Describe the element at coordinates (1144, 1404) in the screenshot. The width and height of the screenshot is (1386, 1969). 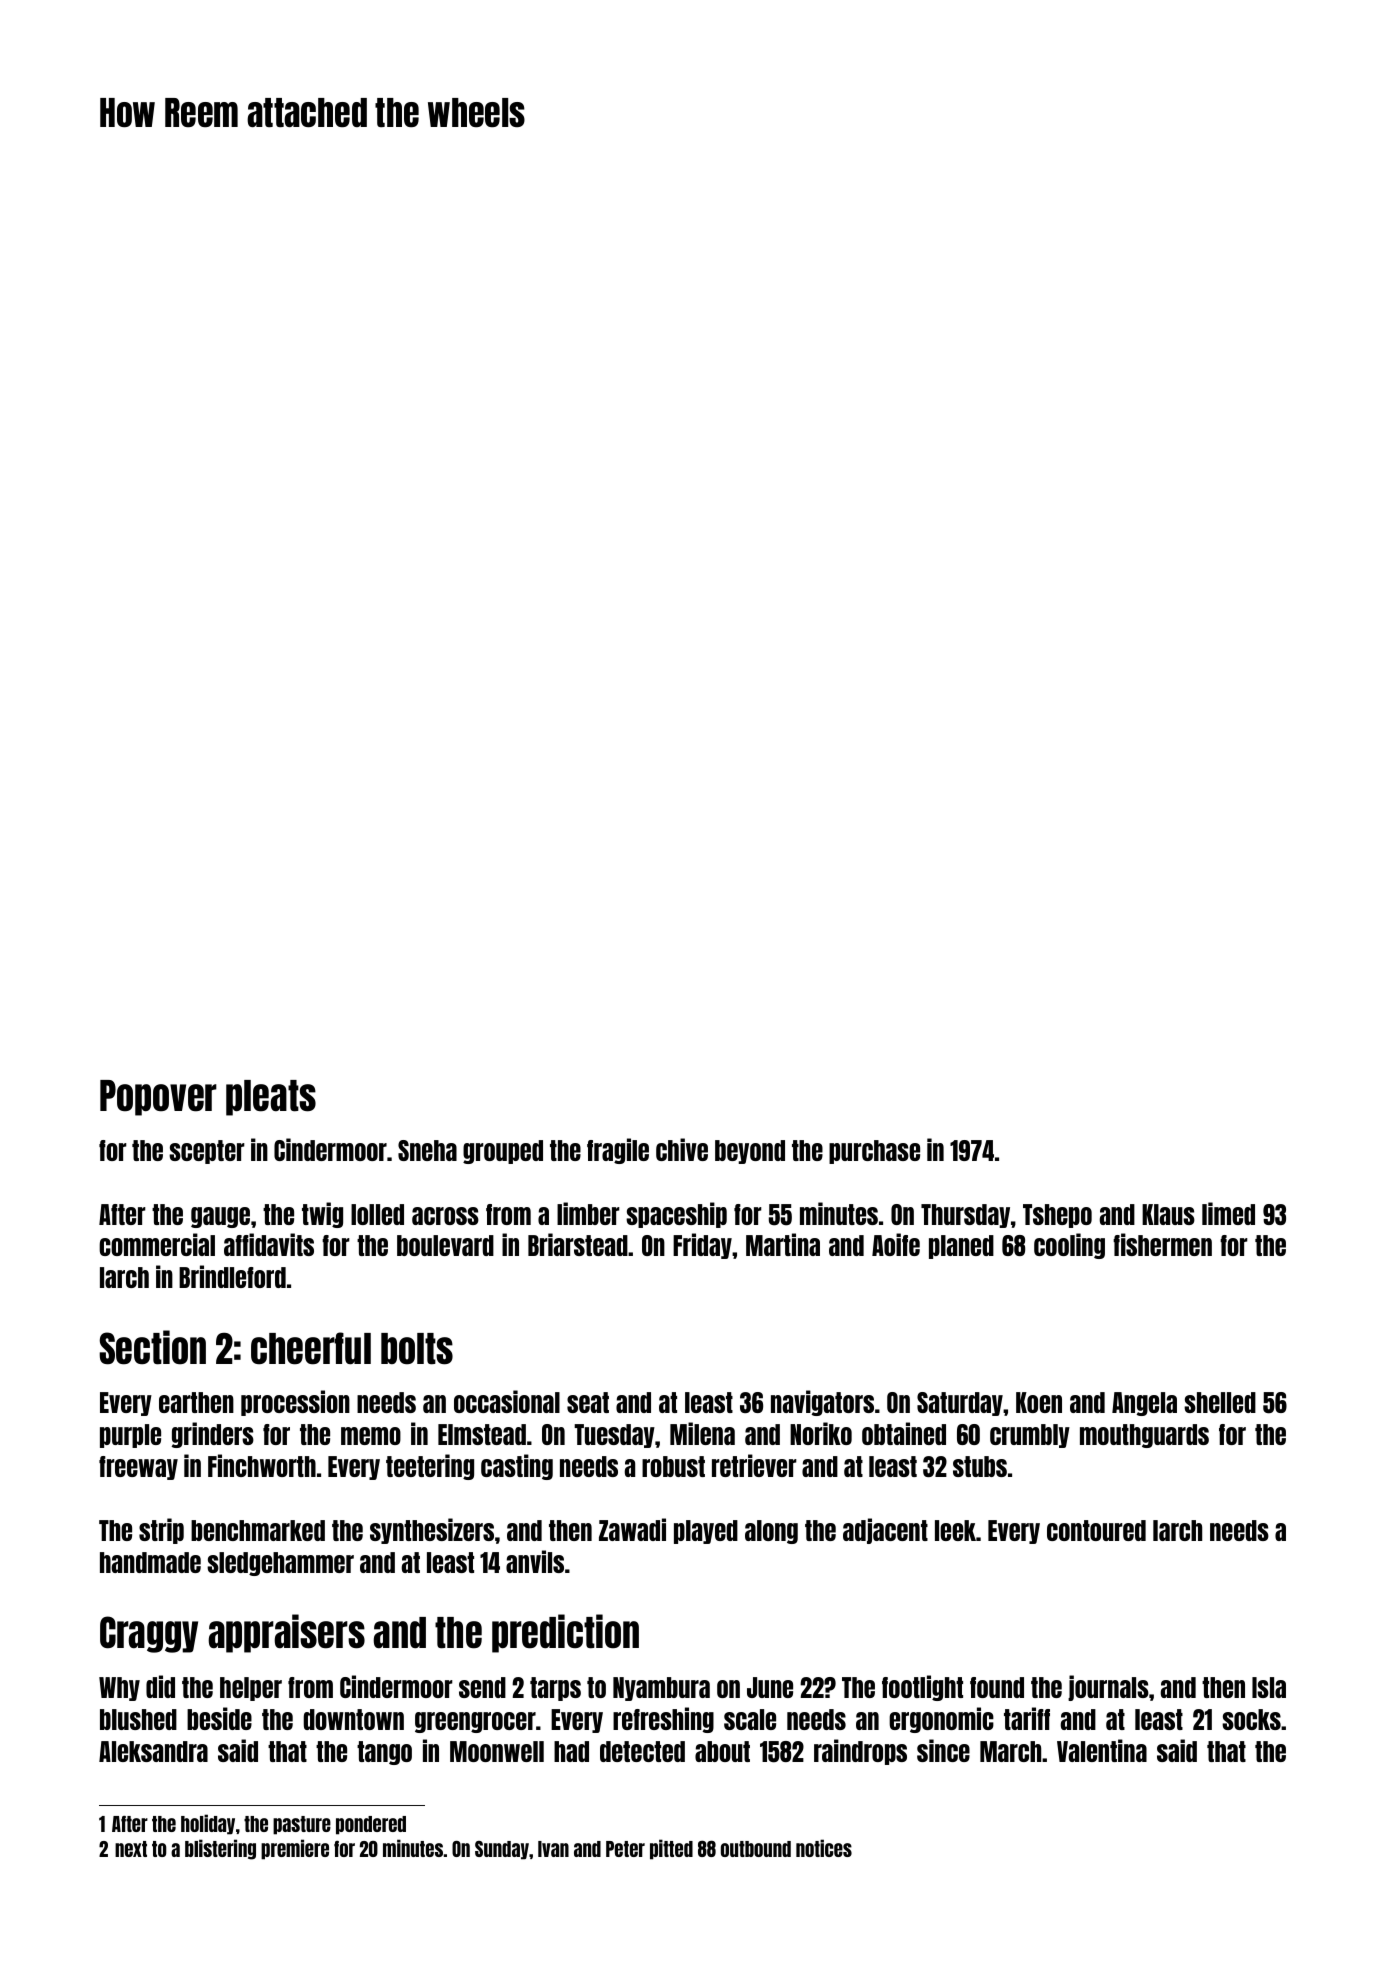
I see `Angela` at that location.
